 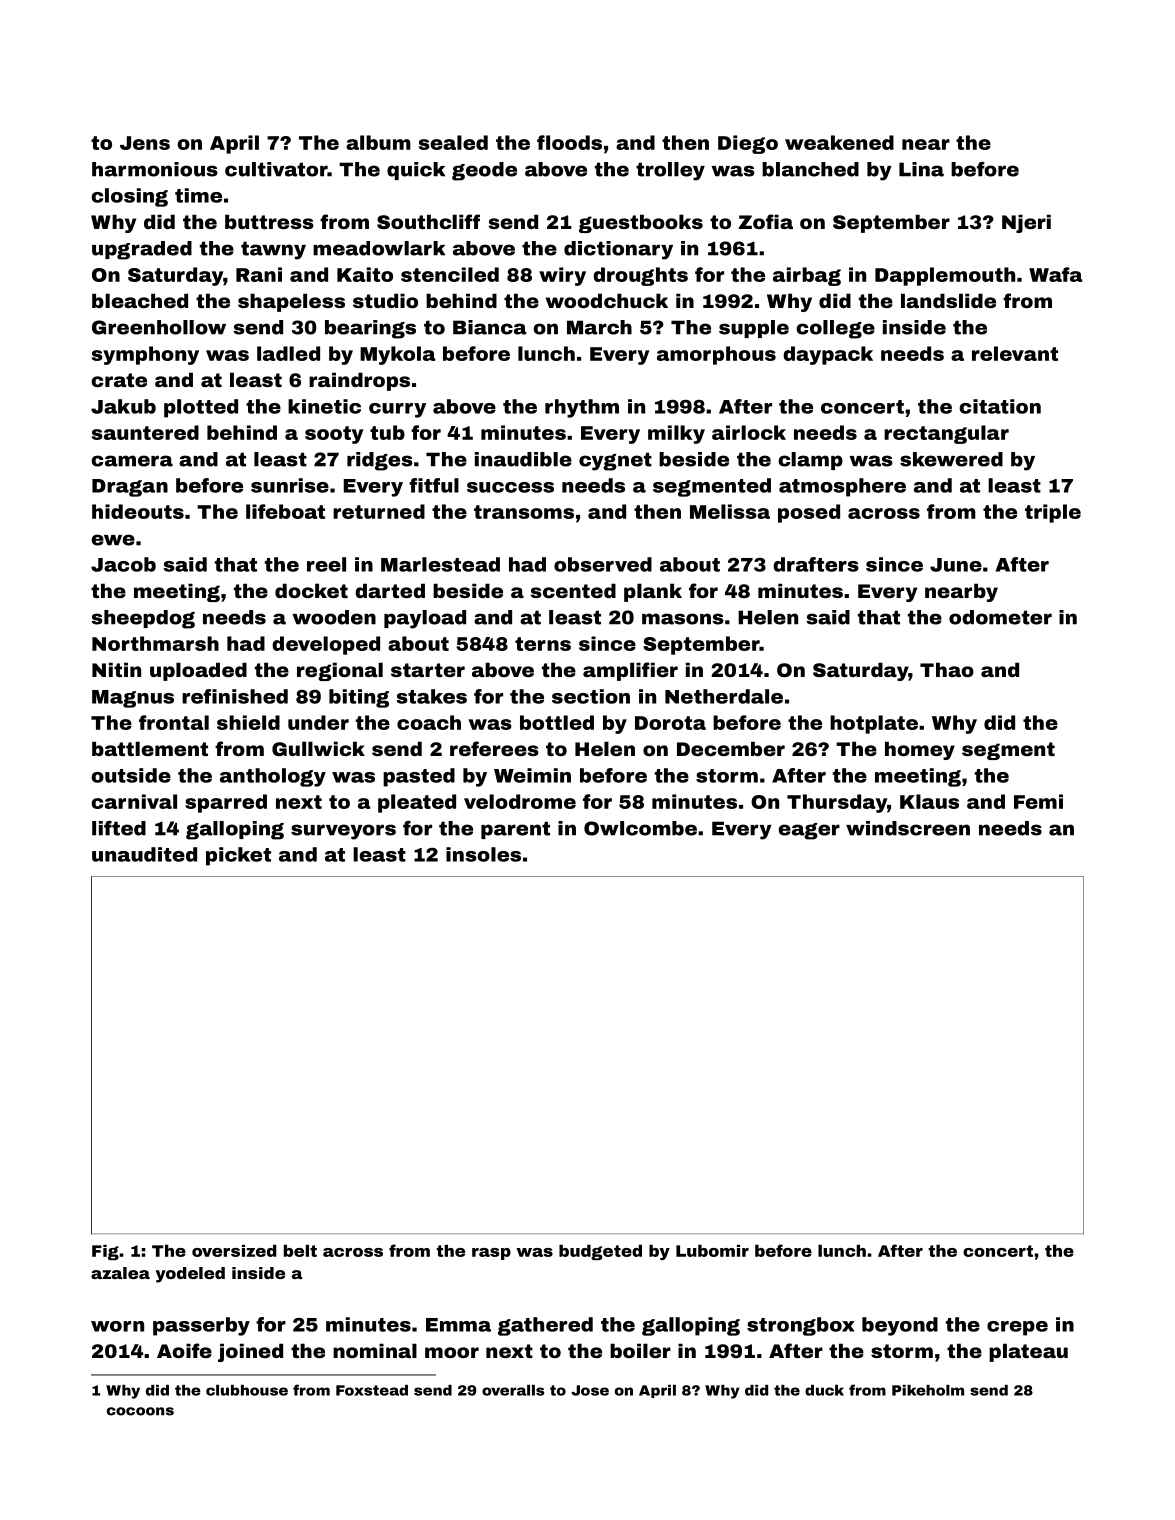 What do you see at coordinates (142, 250) in the page?
I see `upgraded` at bounding box center [142, 250].
